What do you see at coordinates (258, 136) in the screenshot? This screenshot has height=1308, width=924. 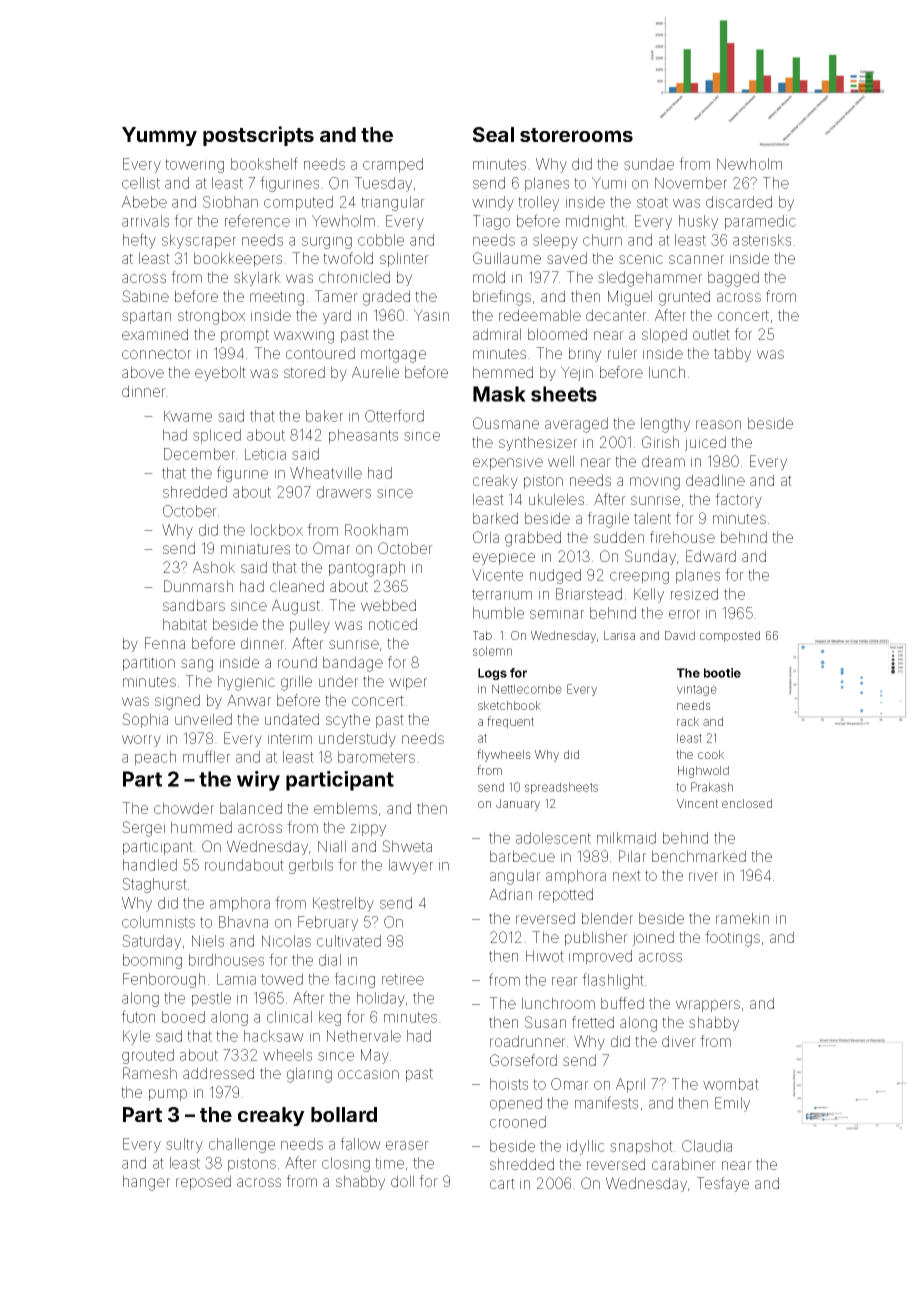 I see `postscripts` at bounding box center [258, 136].
